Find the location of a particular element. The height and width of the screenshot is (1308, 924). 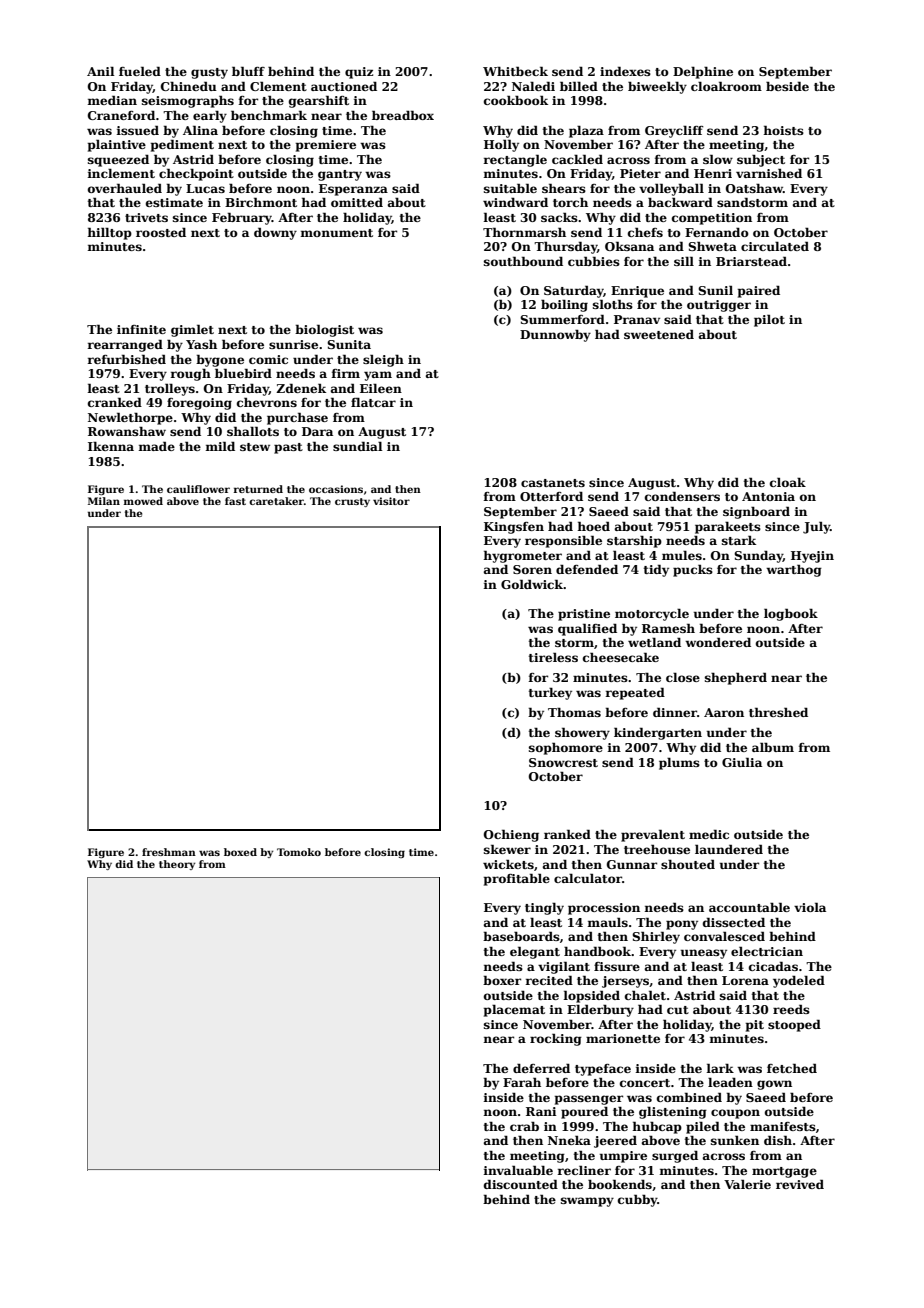

Craneford is located at coordinates (121, 115).
